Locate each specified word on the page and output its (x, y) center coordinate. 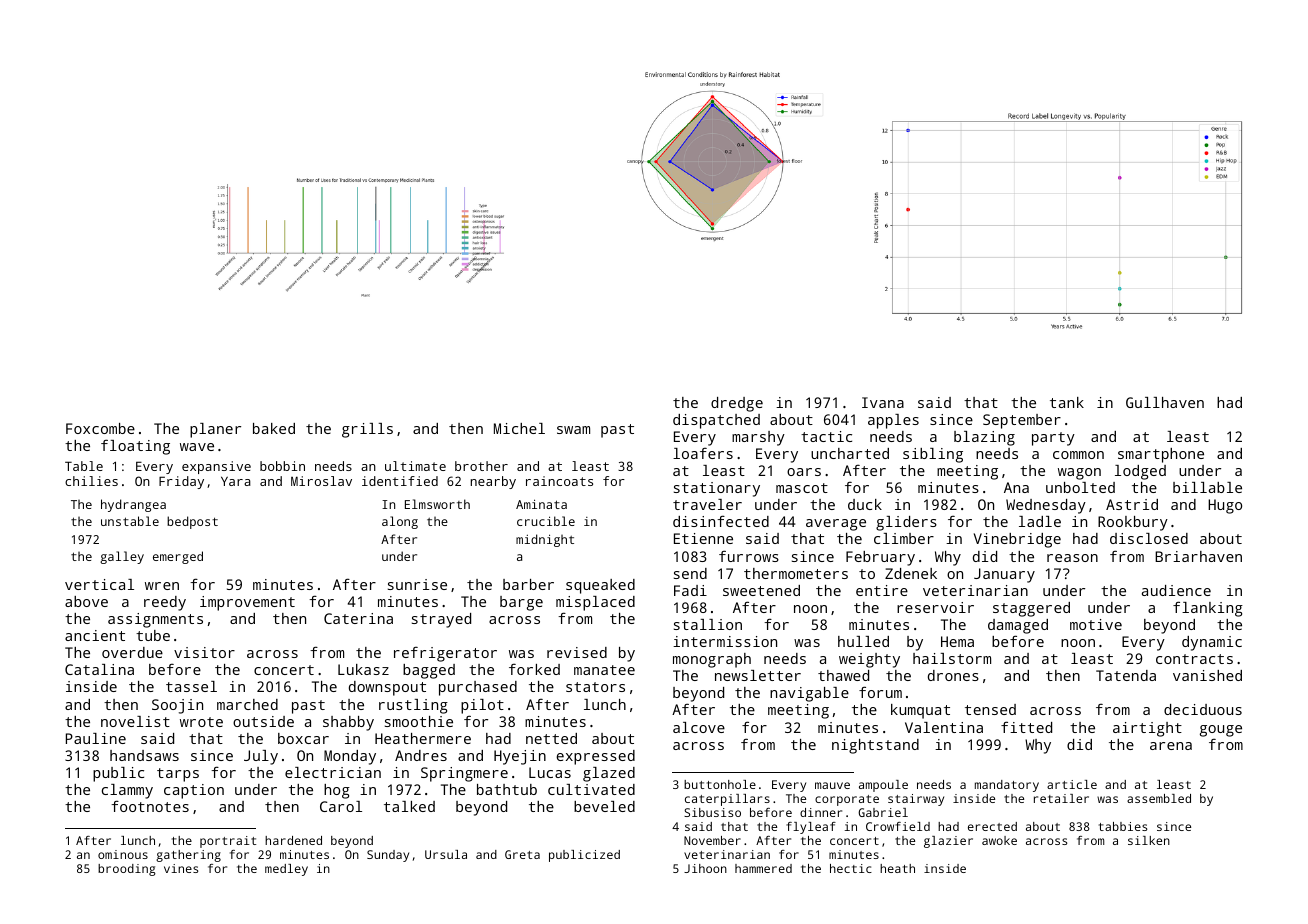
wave (197, 447)
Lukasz (363, 669)
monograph (712, 660)
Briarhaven (1198, 556)
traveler (707, 504)
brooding (127, 870)
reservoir (935, 607)
